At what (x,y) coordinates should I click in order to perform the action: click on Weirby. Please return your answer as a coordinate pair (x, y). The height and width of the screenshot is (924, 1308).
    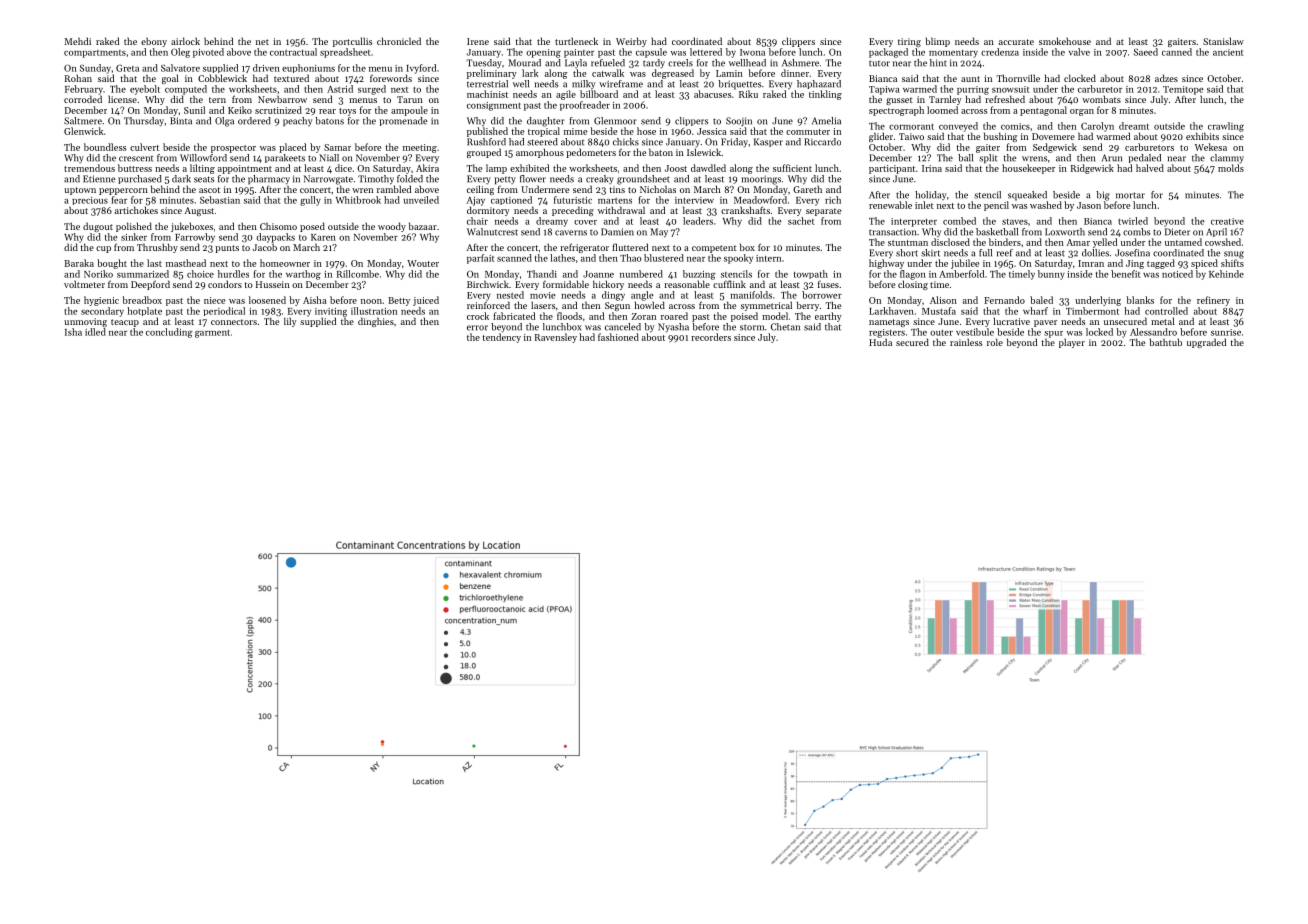
    Looking at the image, I should click on (631, 42).
